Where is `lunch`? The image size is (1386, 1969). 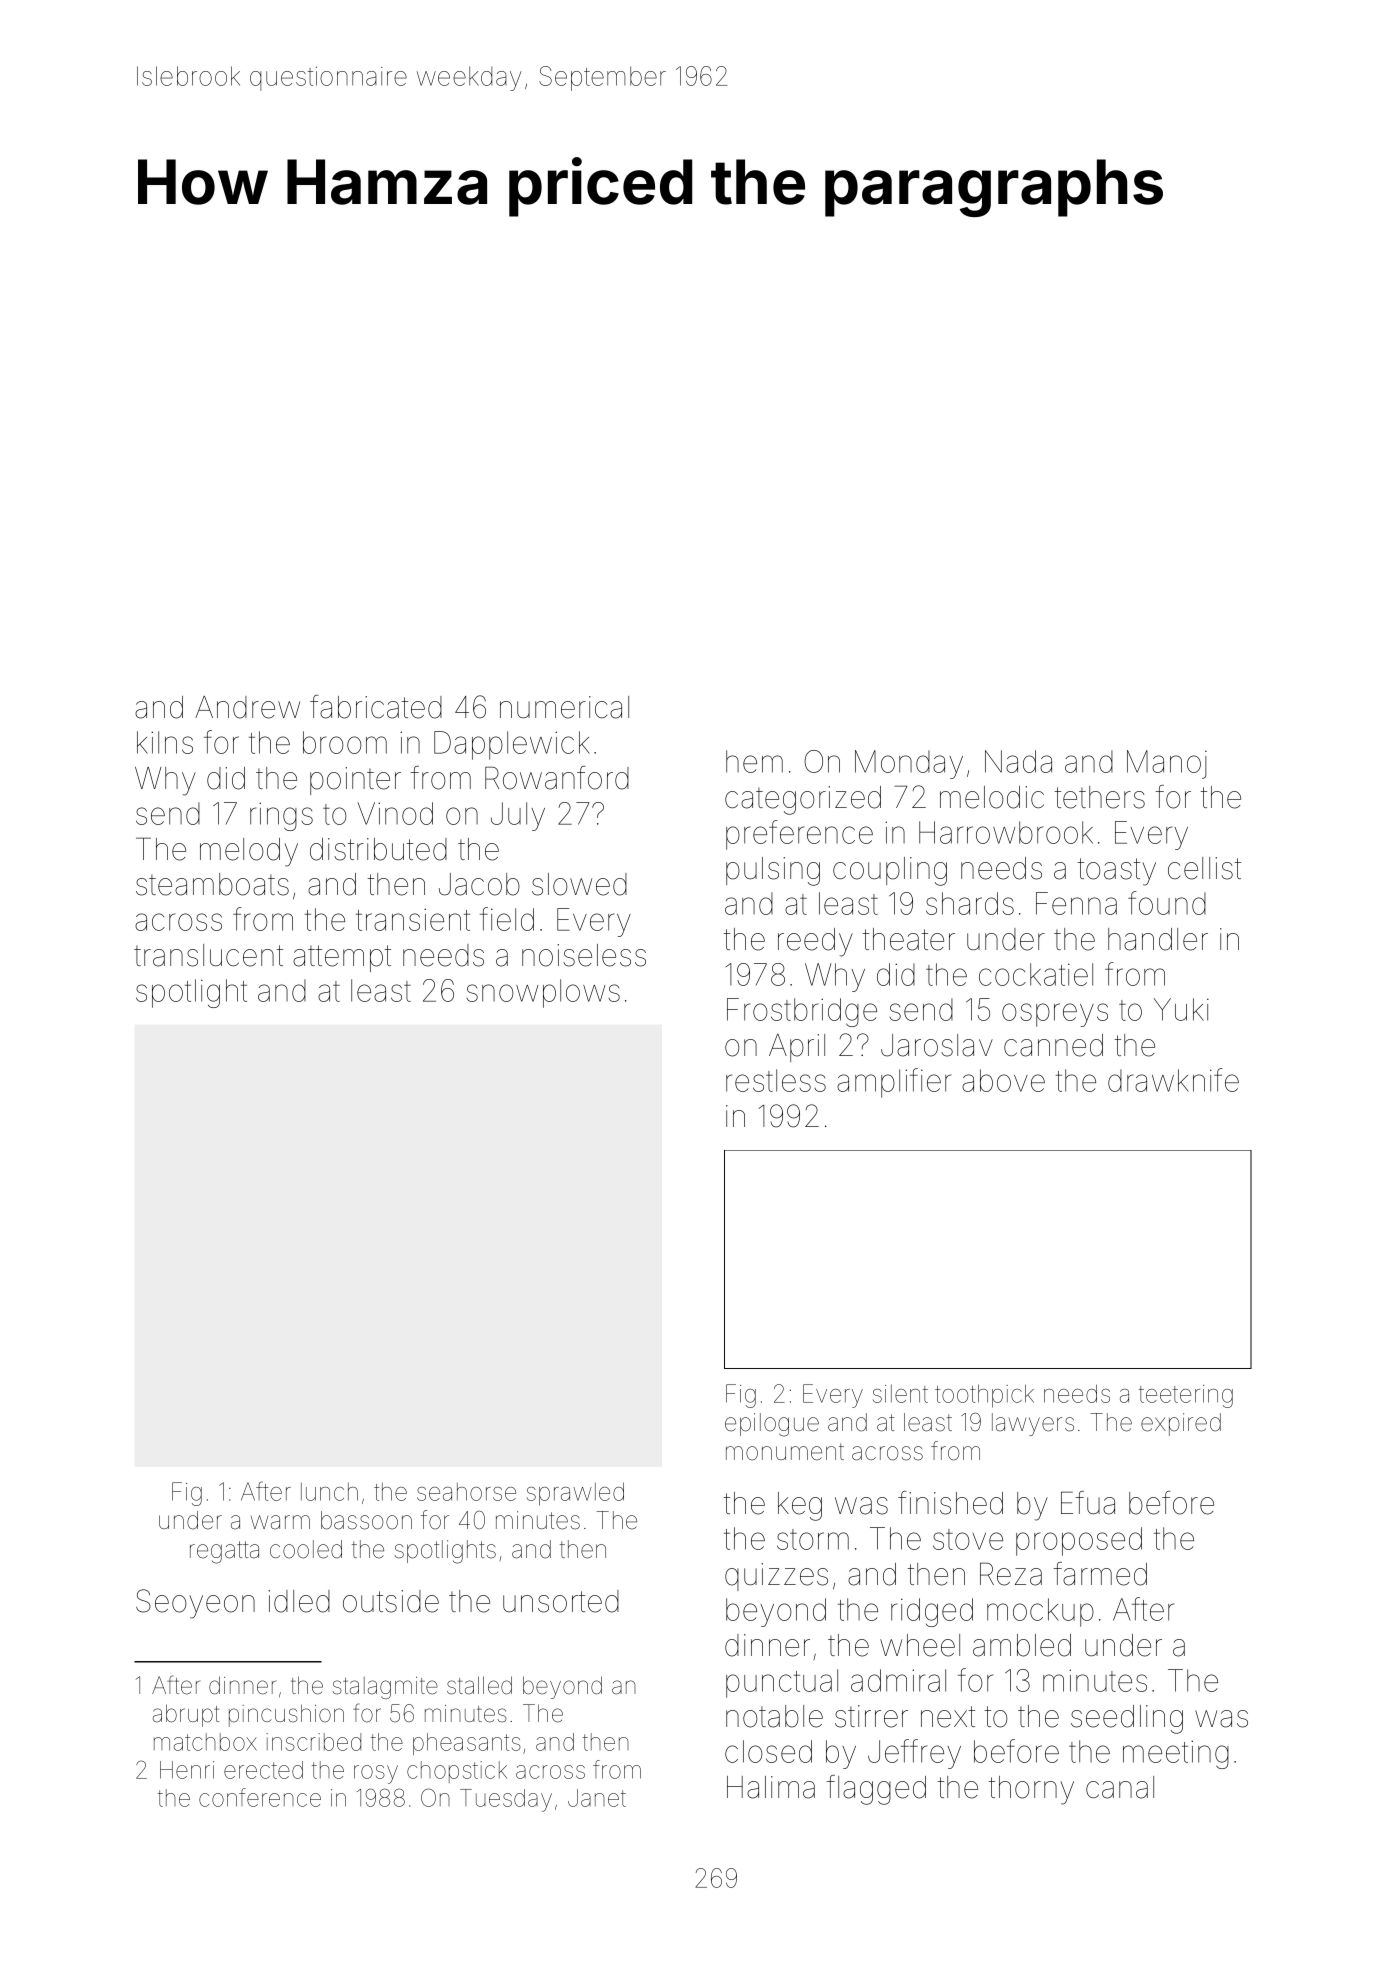 lunch is located at coordinates (329, 1492).
